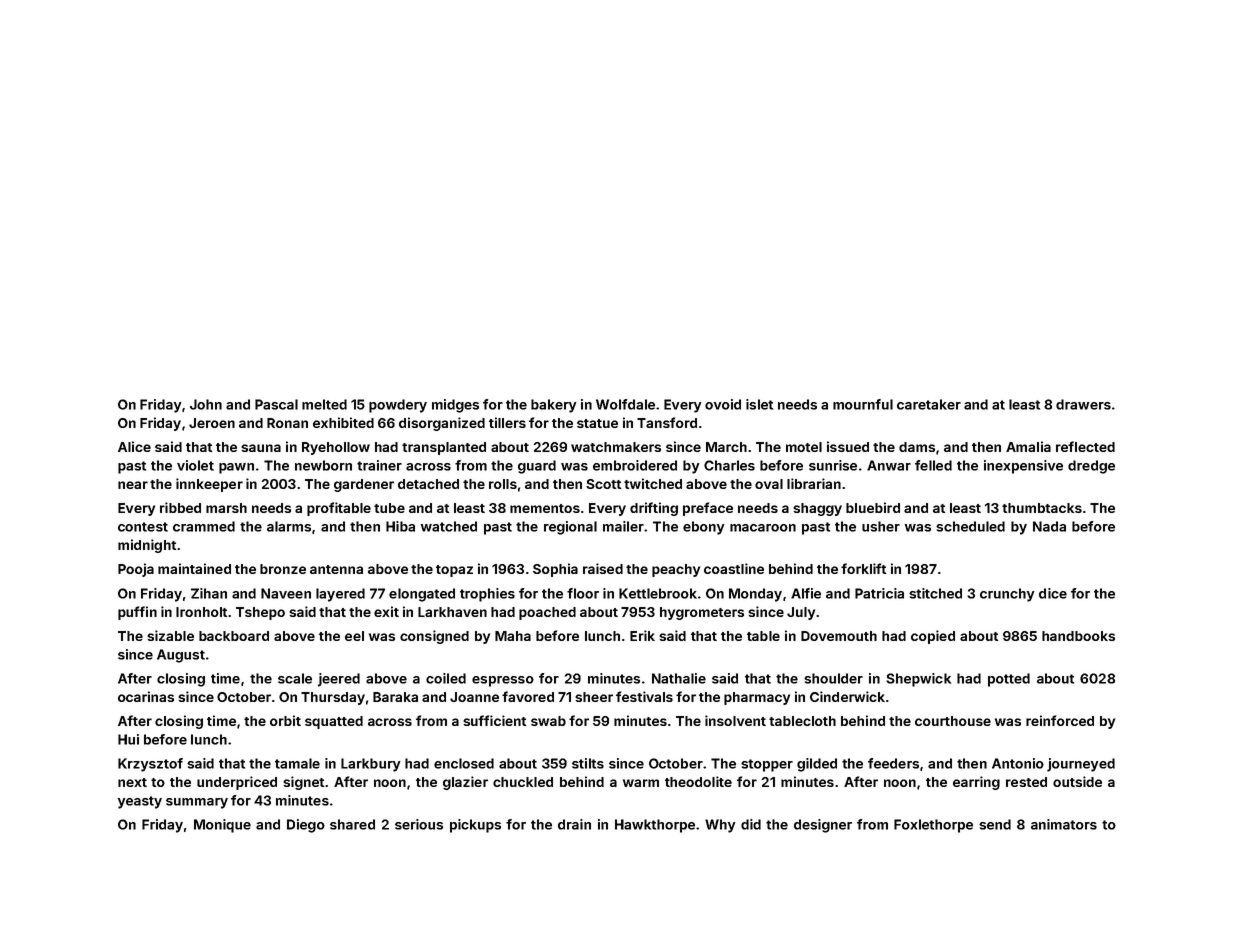 The image size is (1233, 952). Describe the element at coordinates (676, 570) in the screenshot. I see `peachy` at that location.
